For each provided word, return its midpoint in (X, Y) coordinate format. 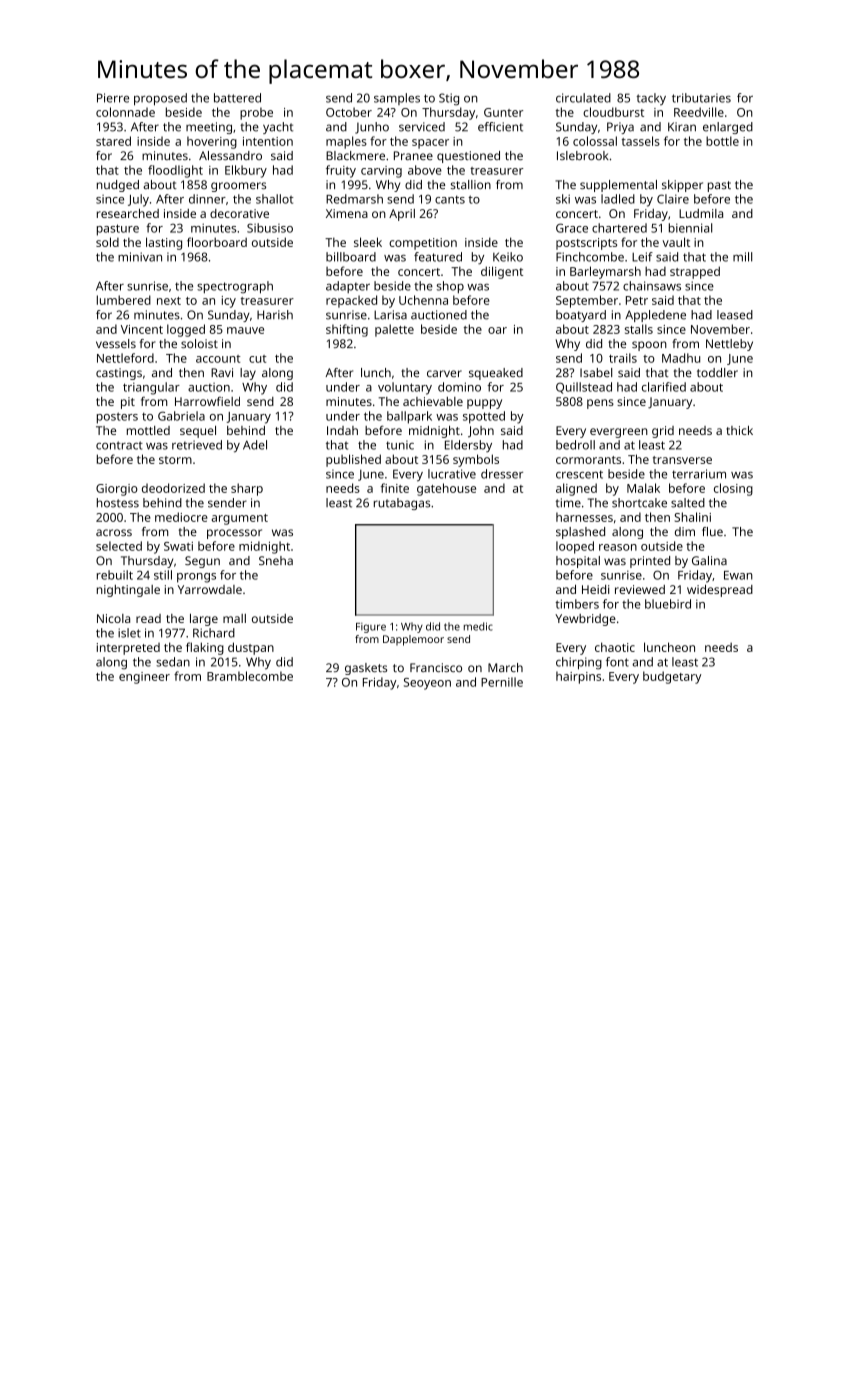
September (587, 301)
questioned (468, 157)
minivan (140, 257)
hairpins (578, 677)
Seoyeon (427, 684)
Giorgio (117, 490)
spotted (484, 417)
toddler (717, 372)
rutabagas (402, 504)
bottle (722, 141)
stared (113, 141)
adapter (348, 287)
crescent (579, 474)
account (218, 359)
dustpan (251, 648)
